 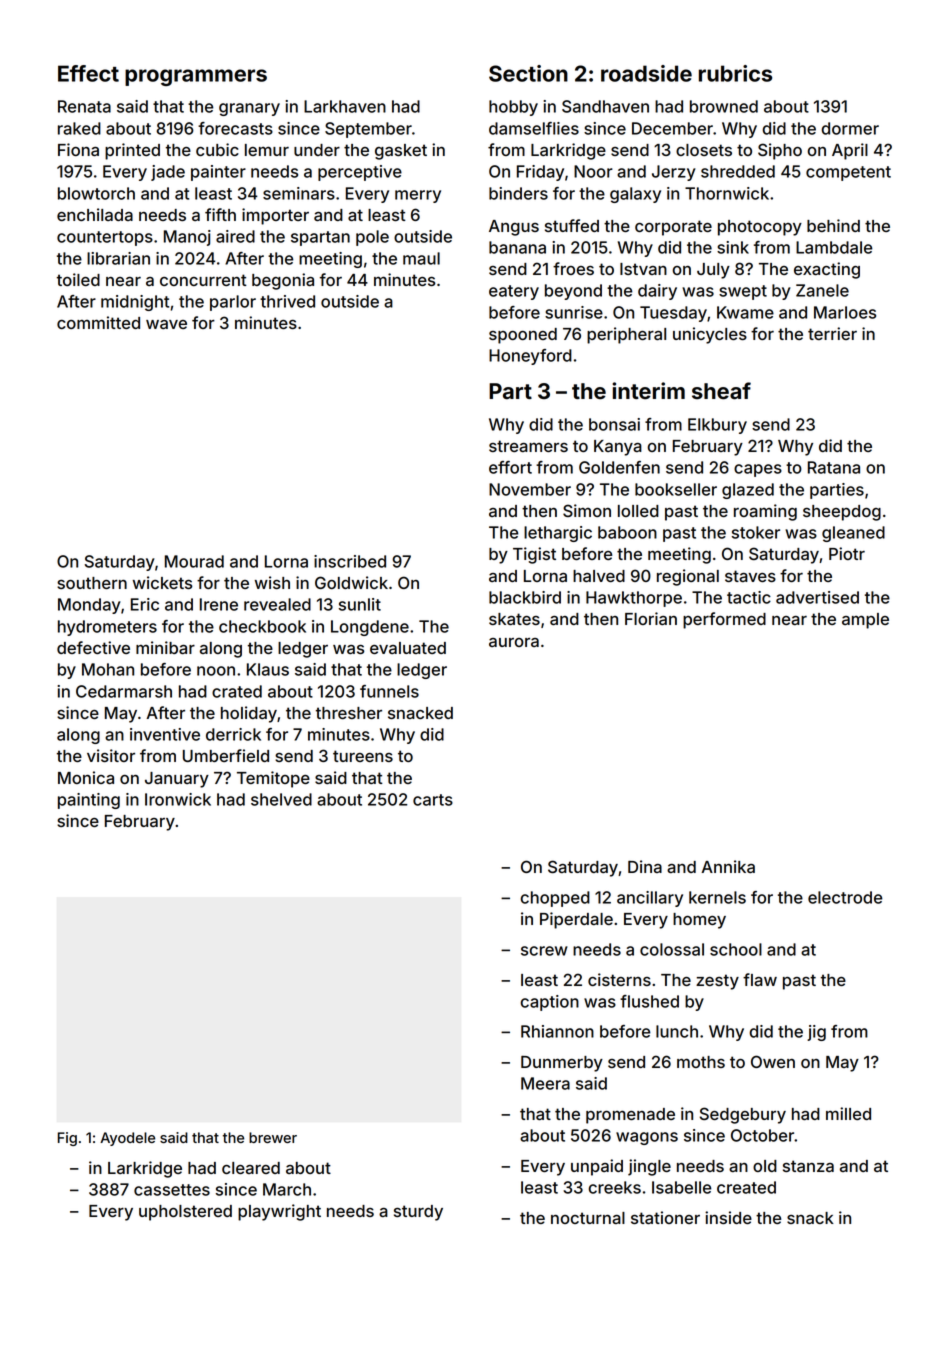 What do you see at coordinates (89, 606) in the image?
I see `Monday` at bounding box center [89, 606].
